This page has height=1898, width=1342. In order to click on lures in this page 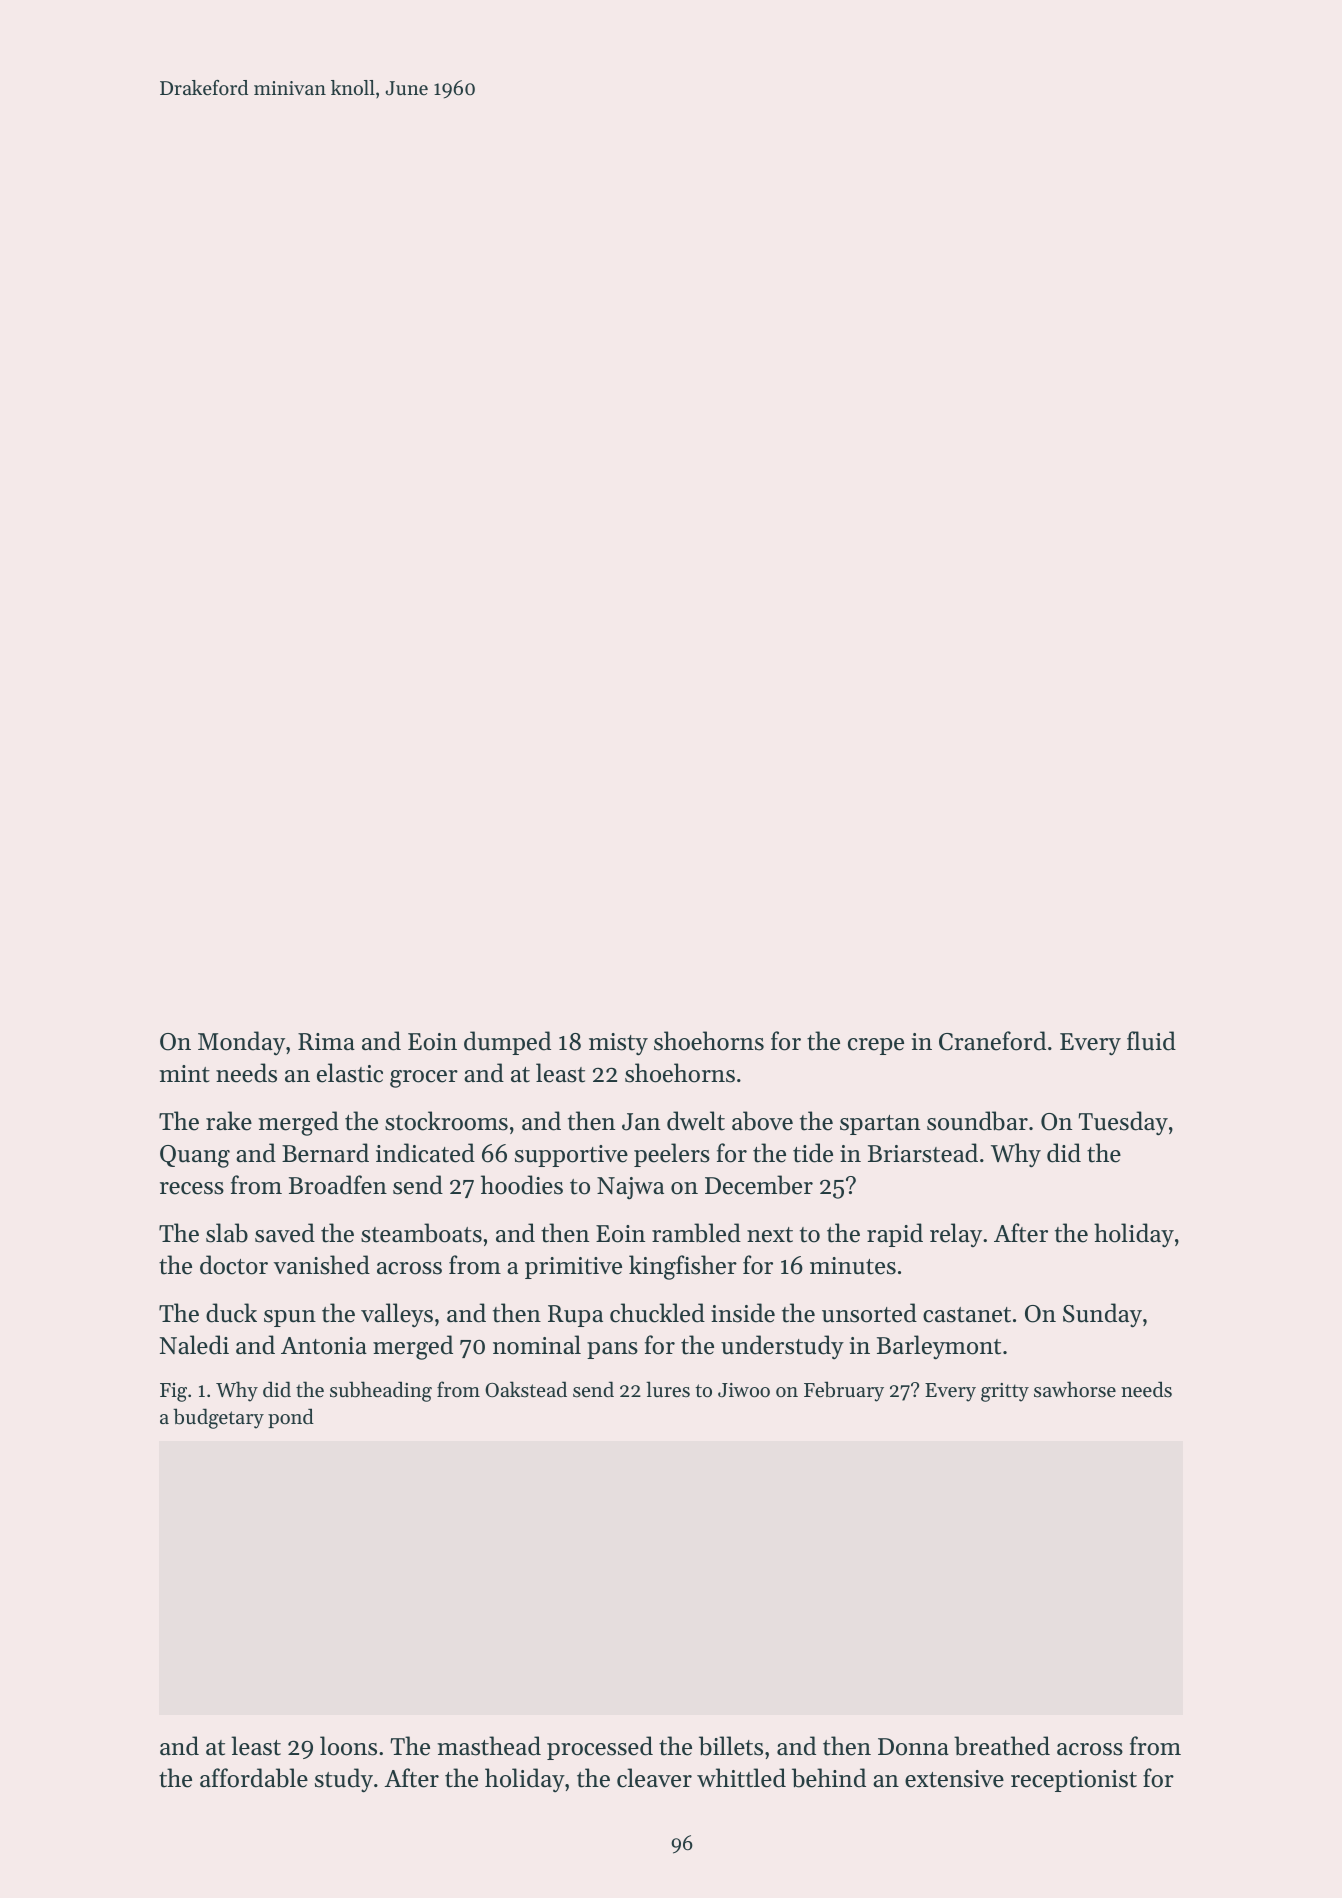, I will do `click(668, 1389)`.
